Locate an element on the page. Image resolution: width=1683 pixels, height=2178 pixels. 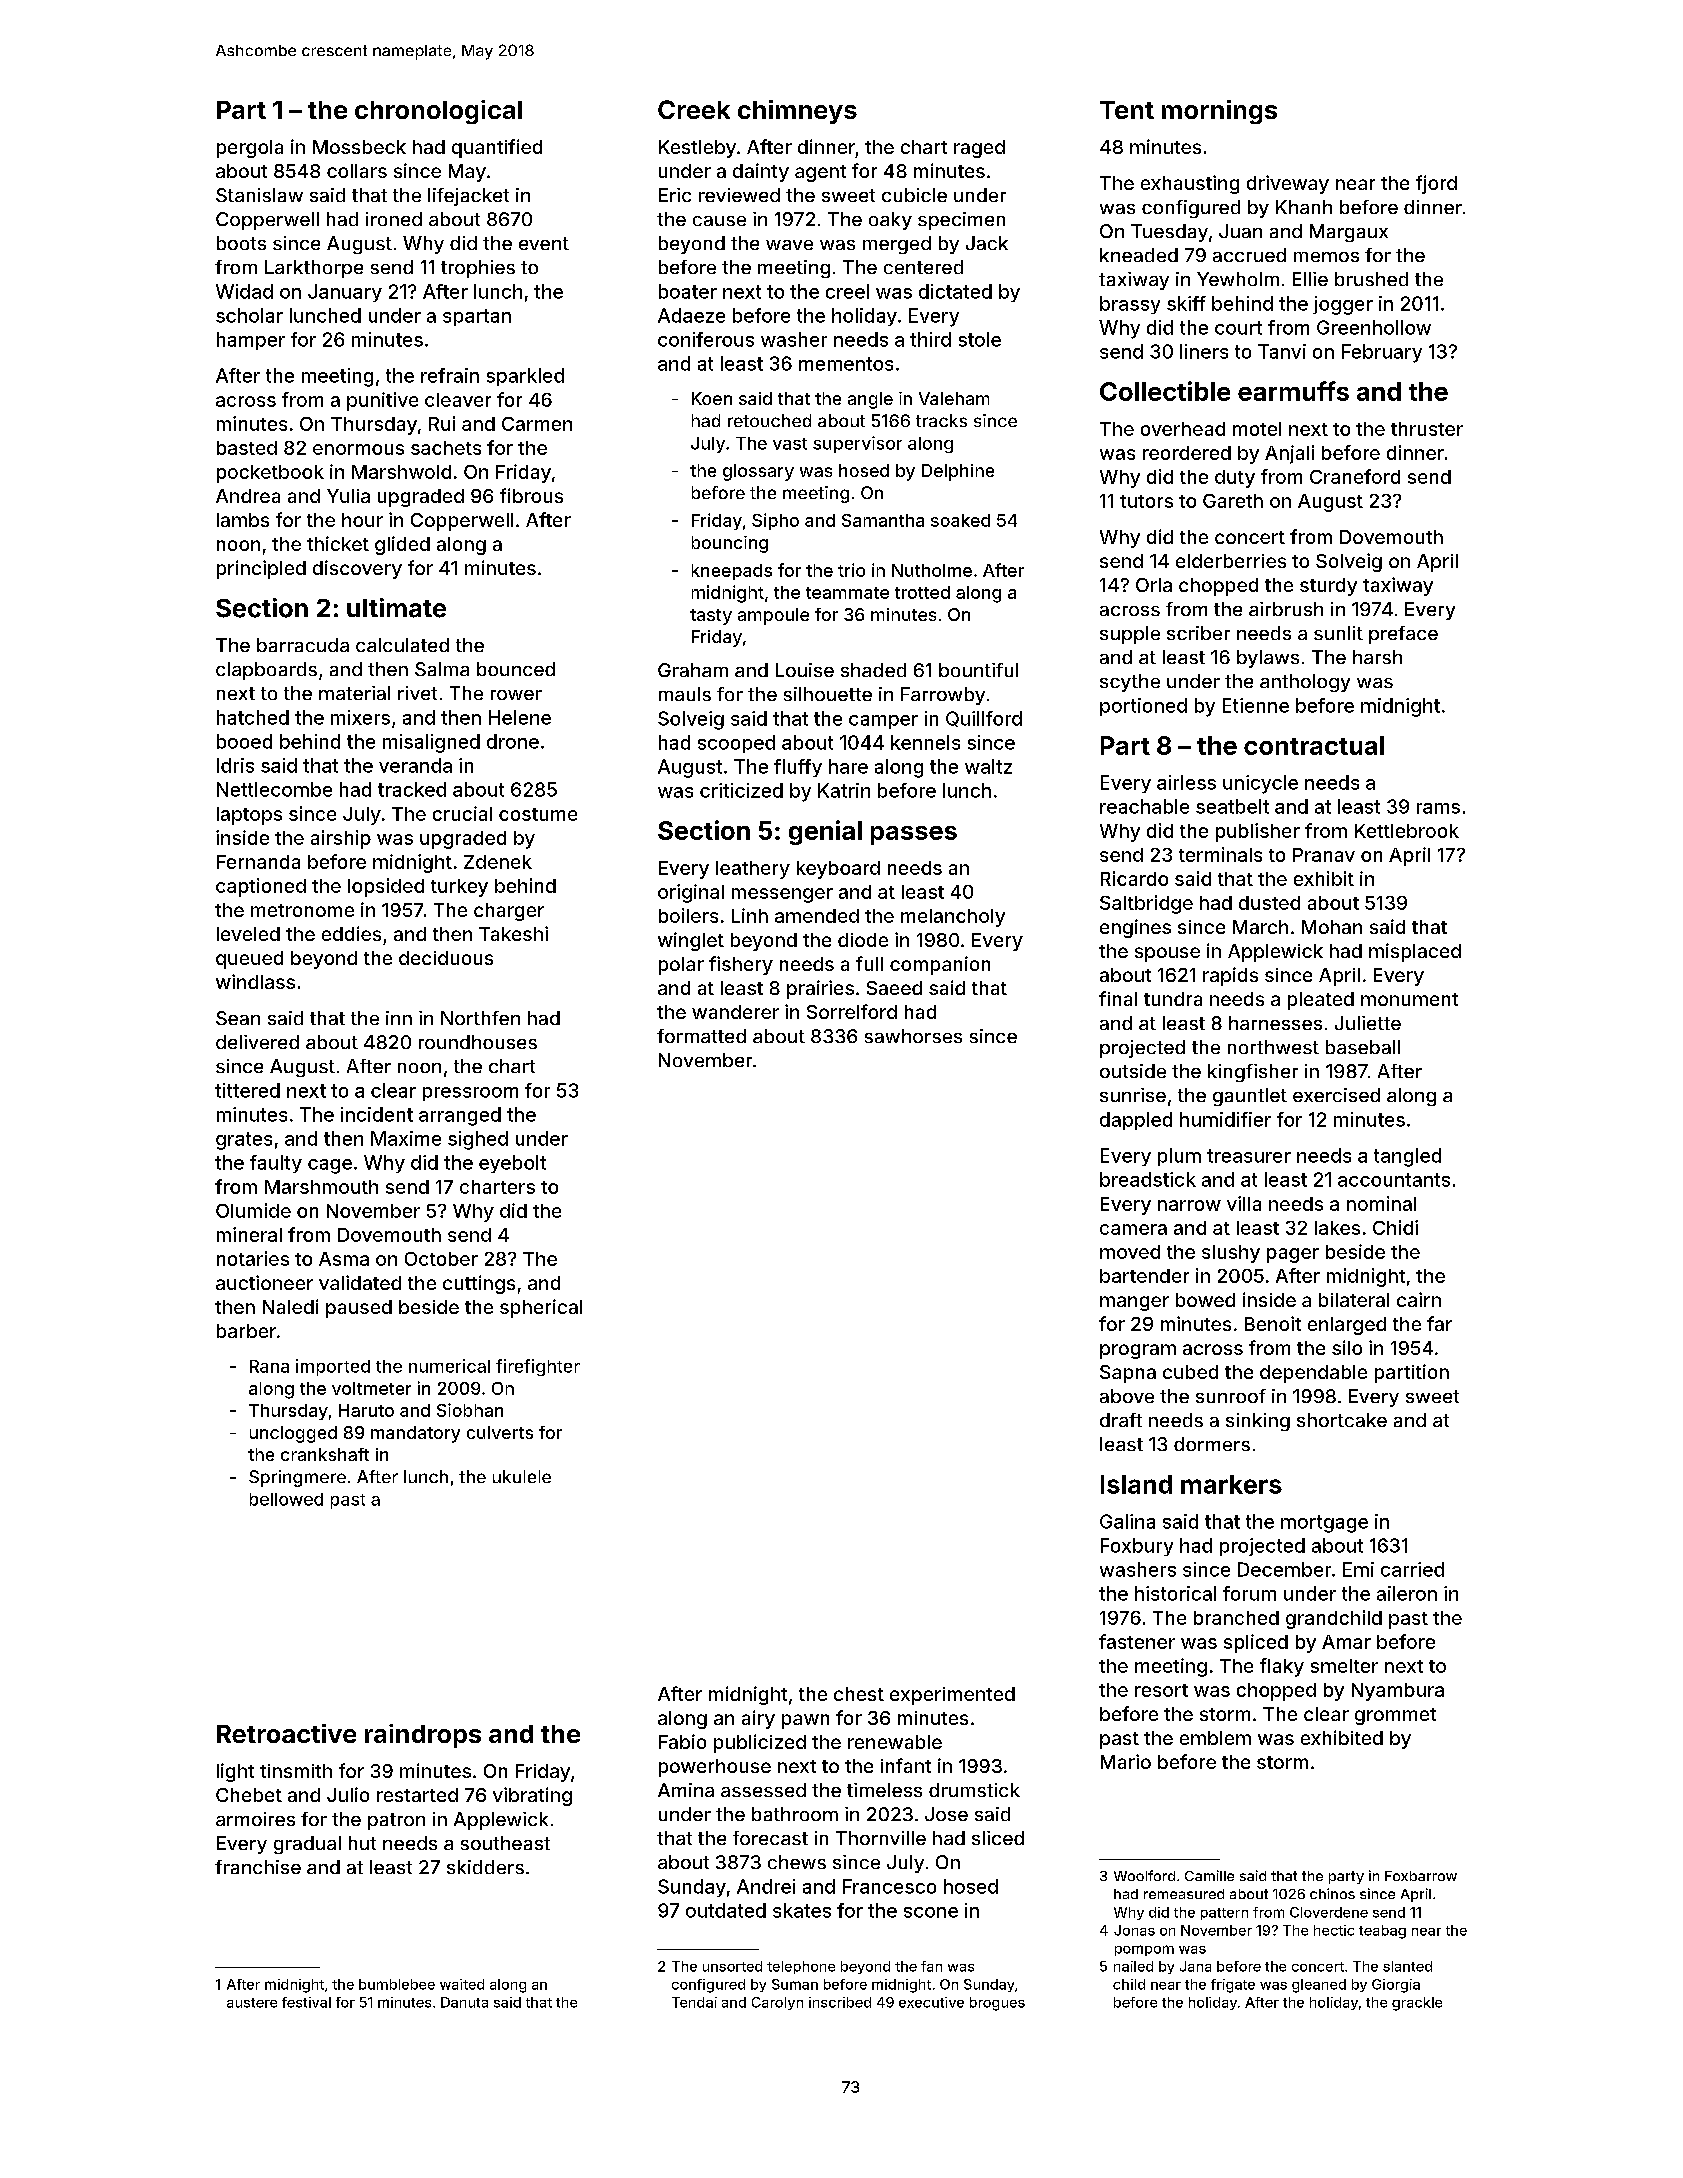
ukulele is located at coordinates (522, 1476).
